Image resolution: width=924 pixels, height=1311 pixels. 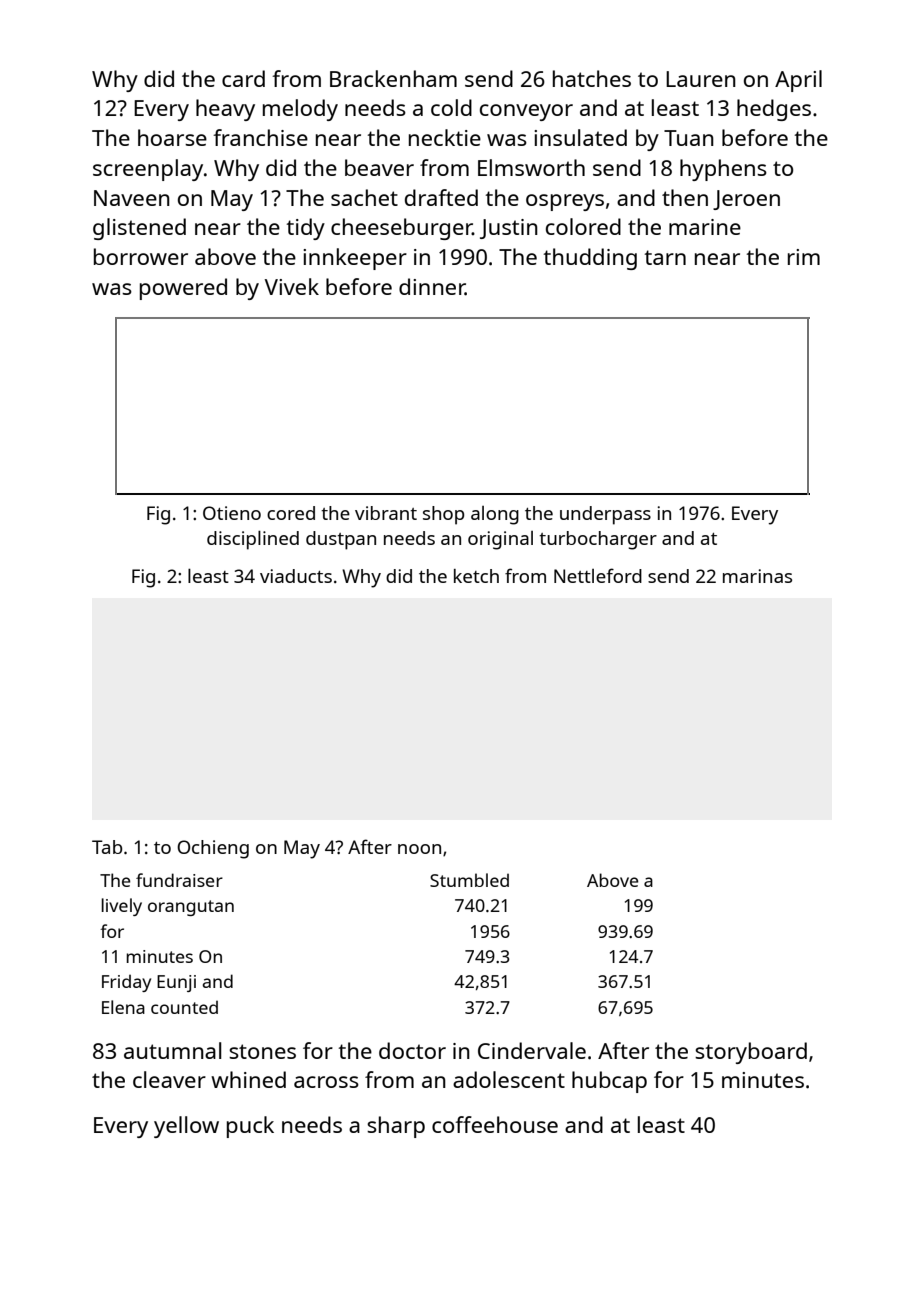 I want to click on disciplined, so click(x=253, y=540).
